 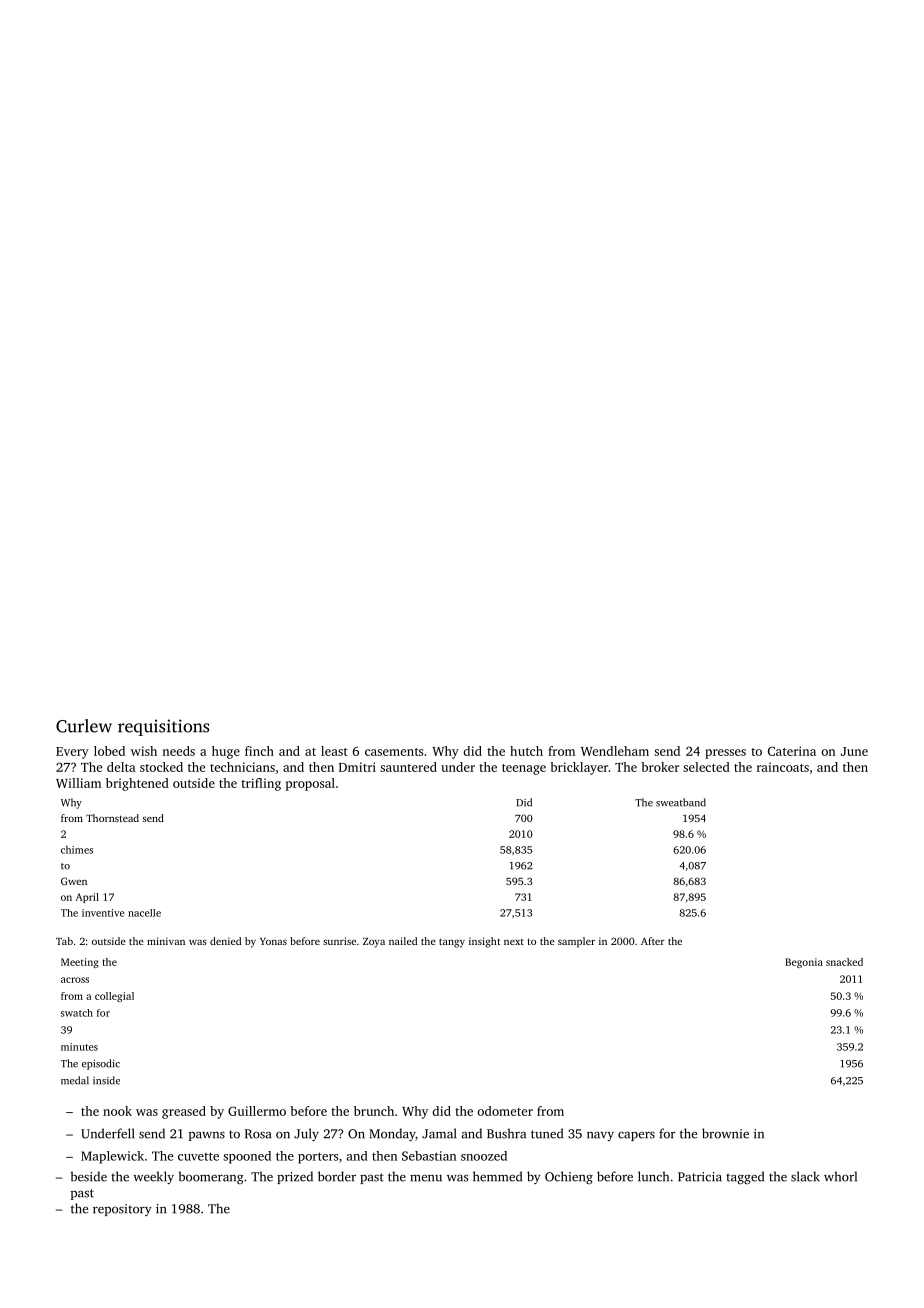 I want to click on Ochieng, so click(x=569, y=1177).
